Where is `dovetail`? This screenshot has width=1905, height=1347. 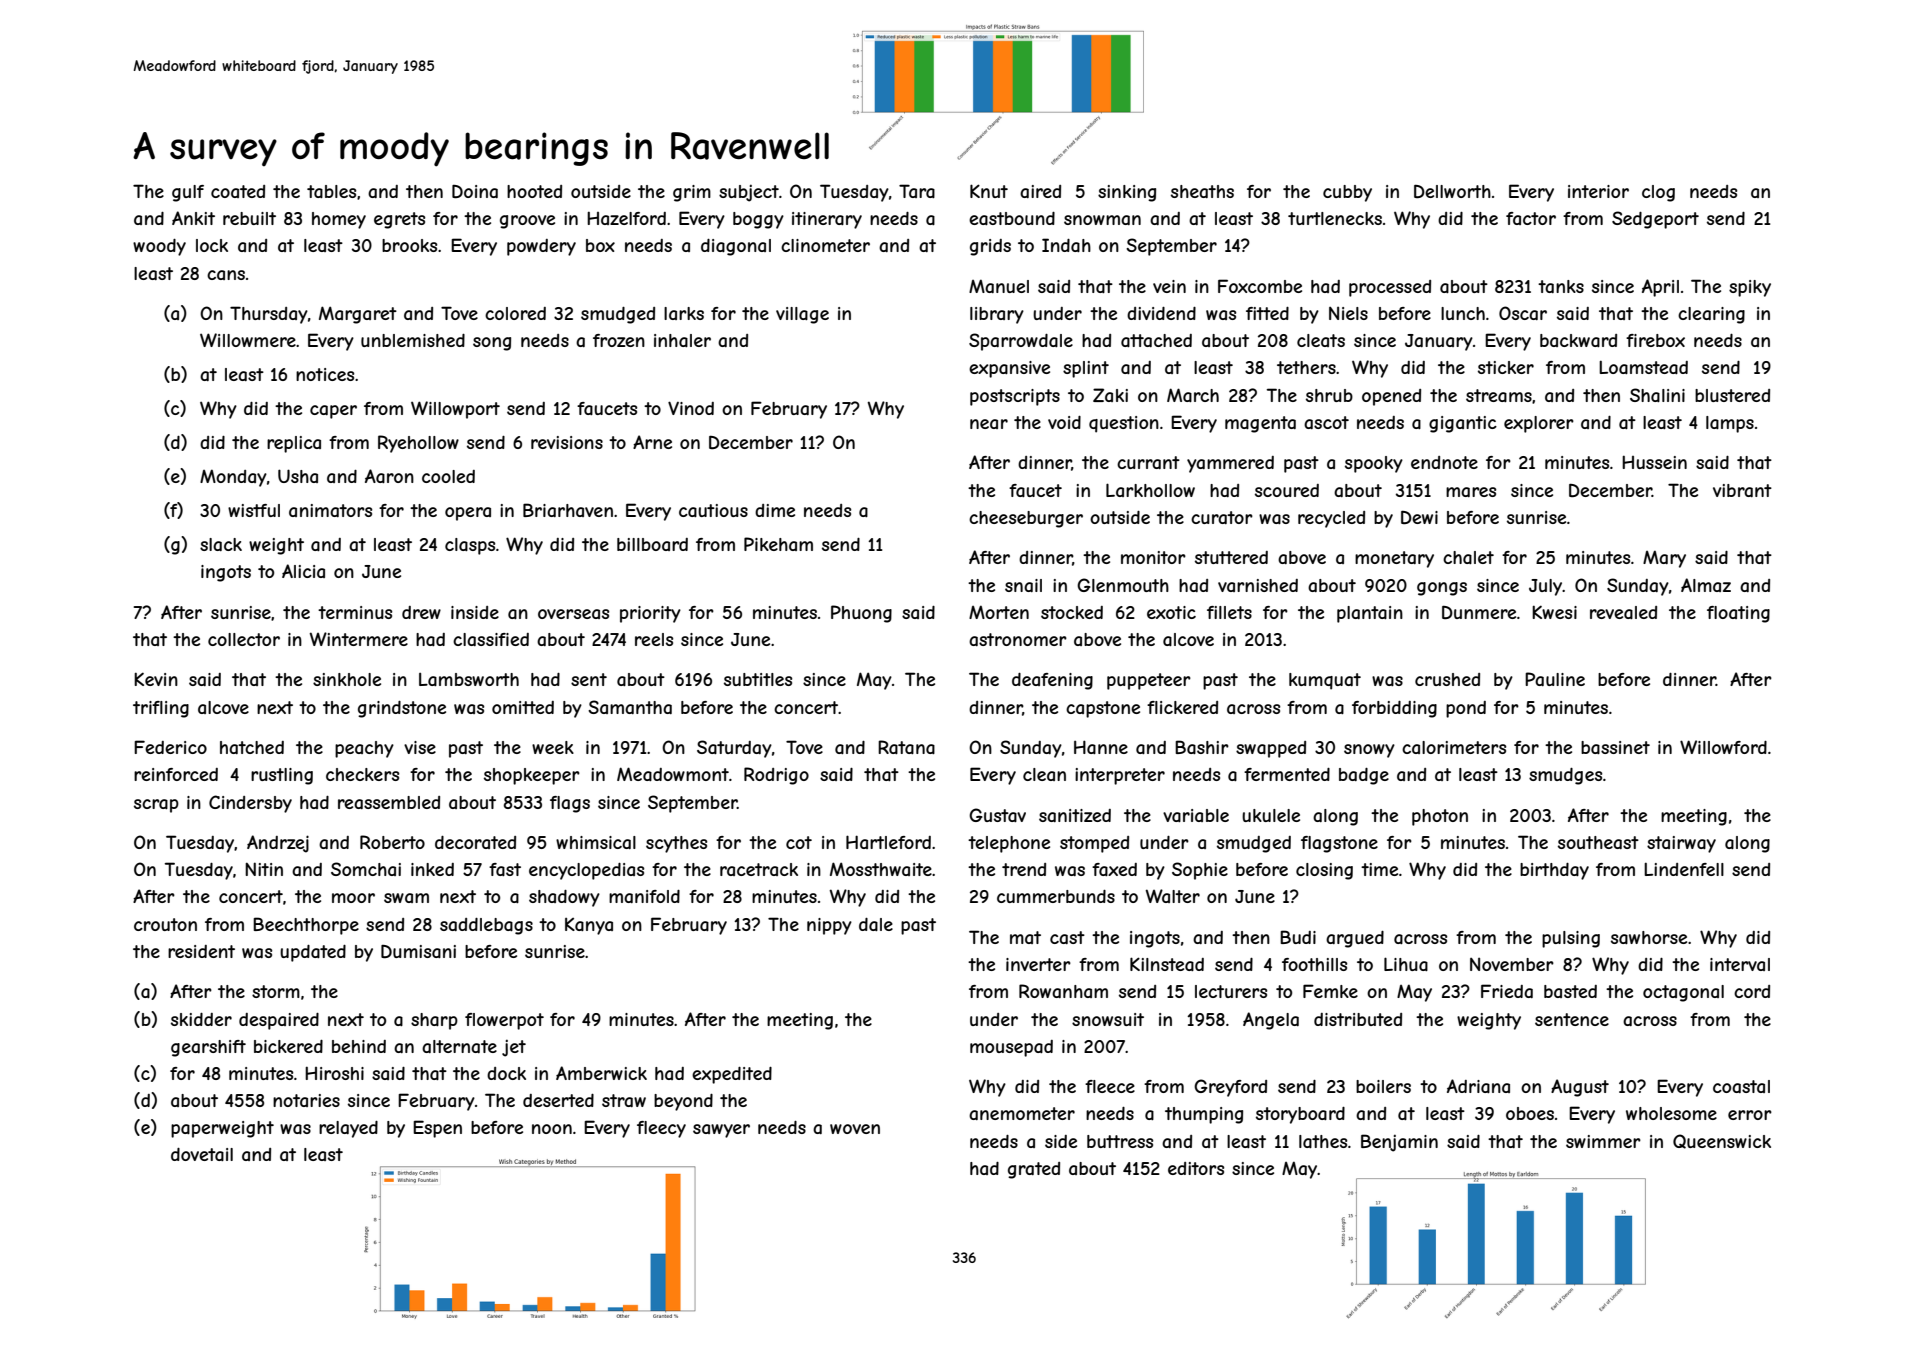
dovetail is located at coordinates (202, 1154).
